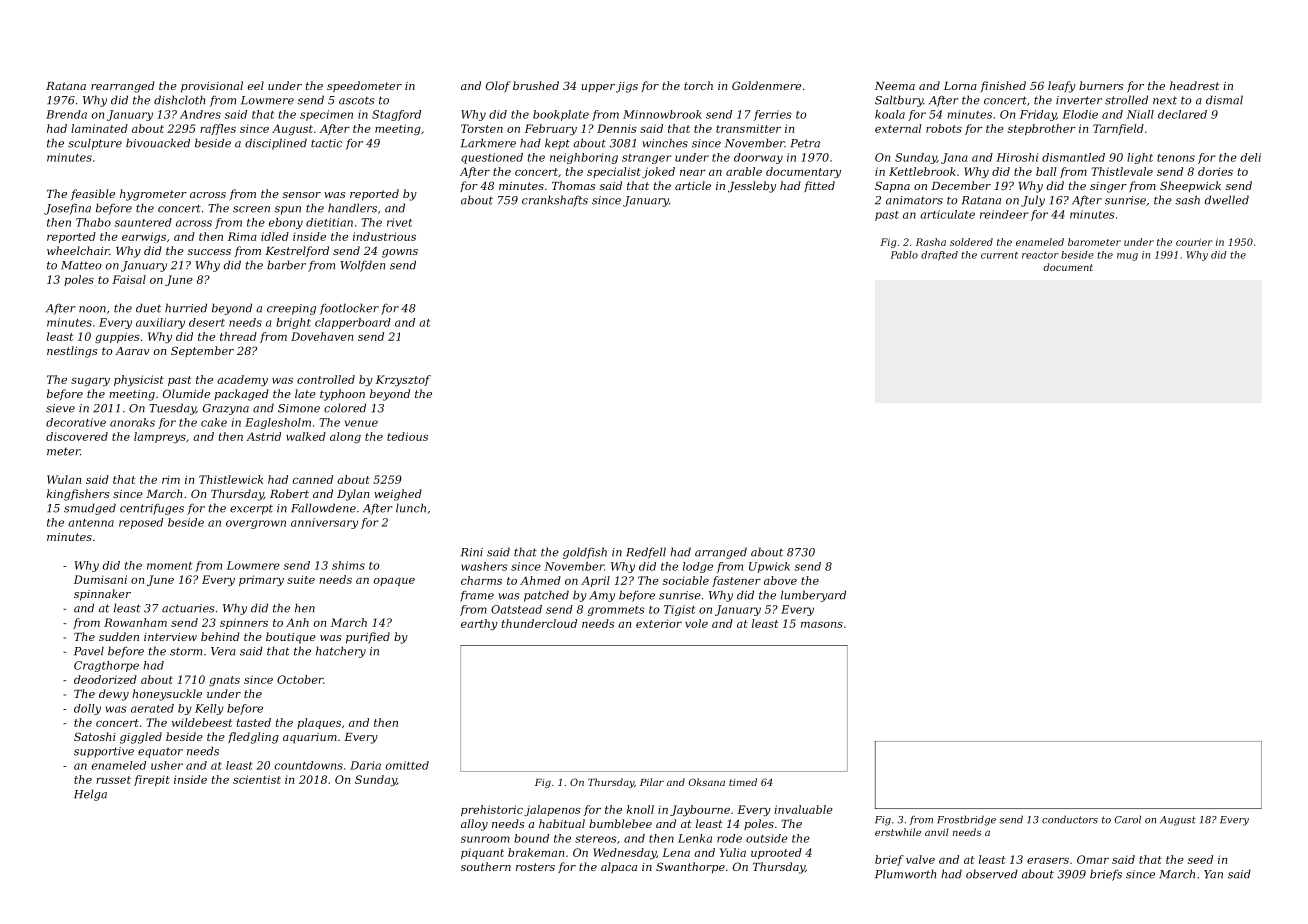 The width and height of the screenshot is (1308, 924). What do you see at coordinates (486, 866) in the screenshot?
I see `southern` at bounding box center [486, 866].
